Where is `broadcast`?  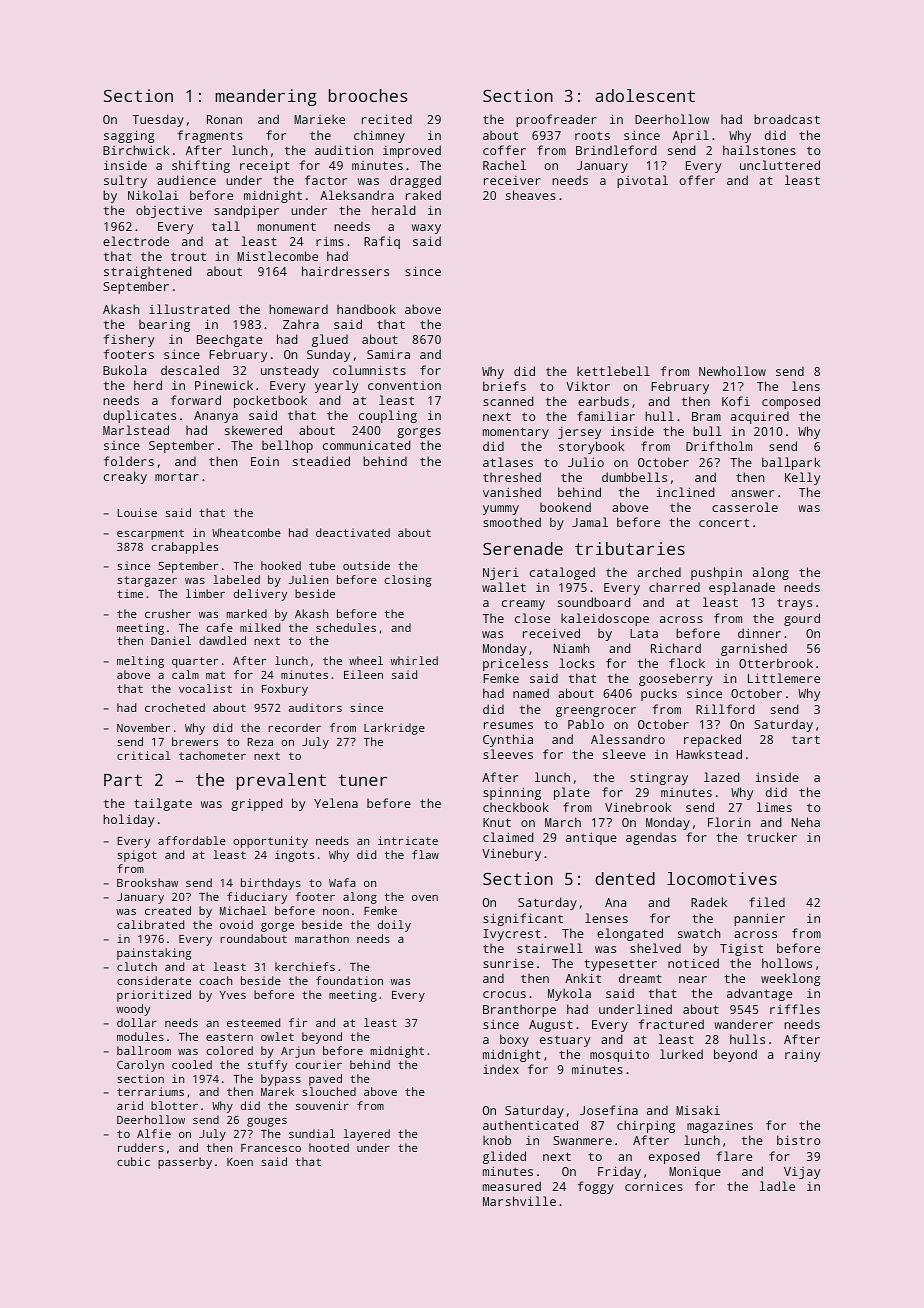 broadcast is located at coordinates (787, 119).
